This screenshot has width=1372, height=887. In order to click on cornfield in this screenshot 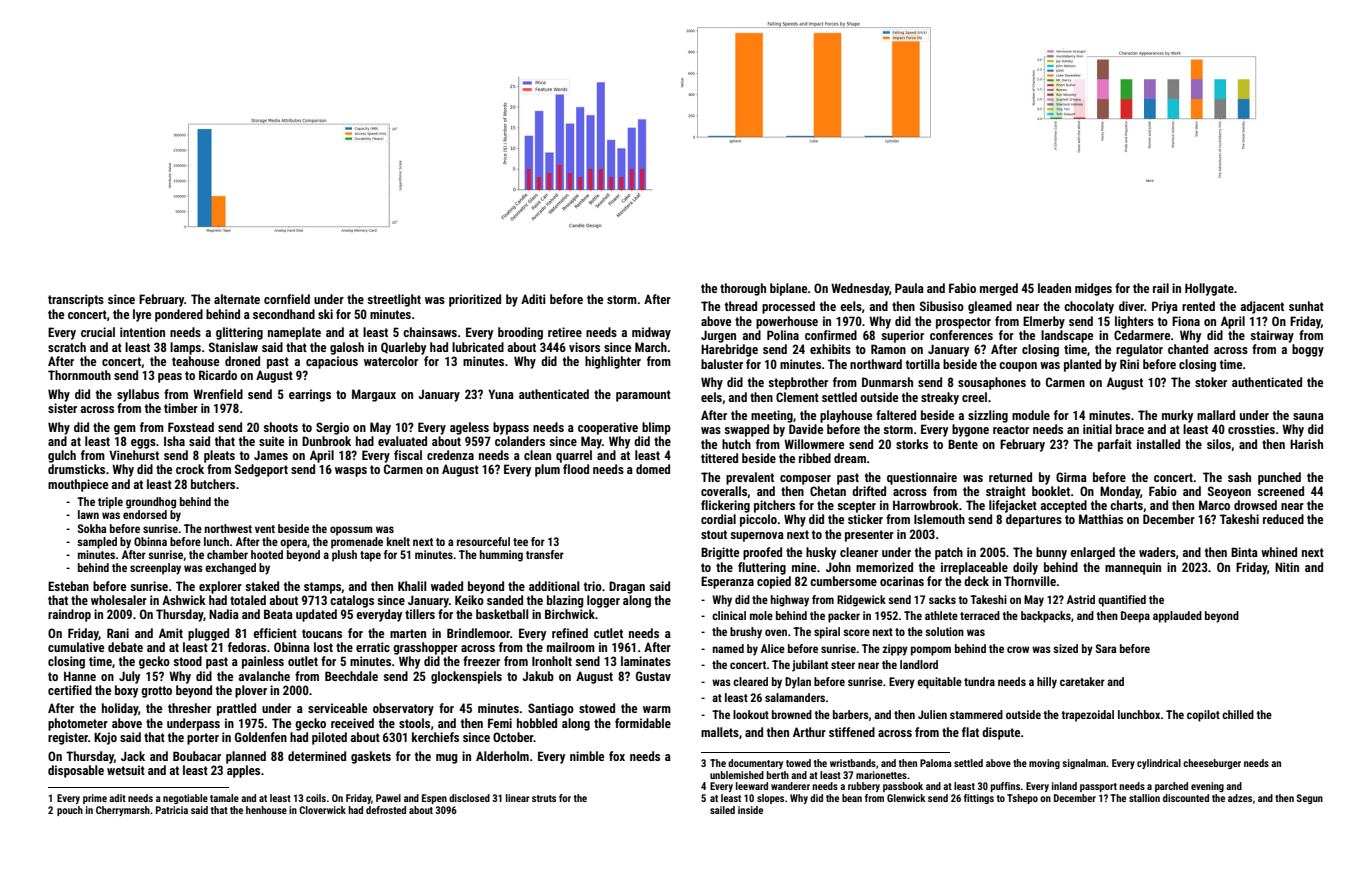, I will do `click(287, 299)`.
